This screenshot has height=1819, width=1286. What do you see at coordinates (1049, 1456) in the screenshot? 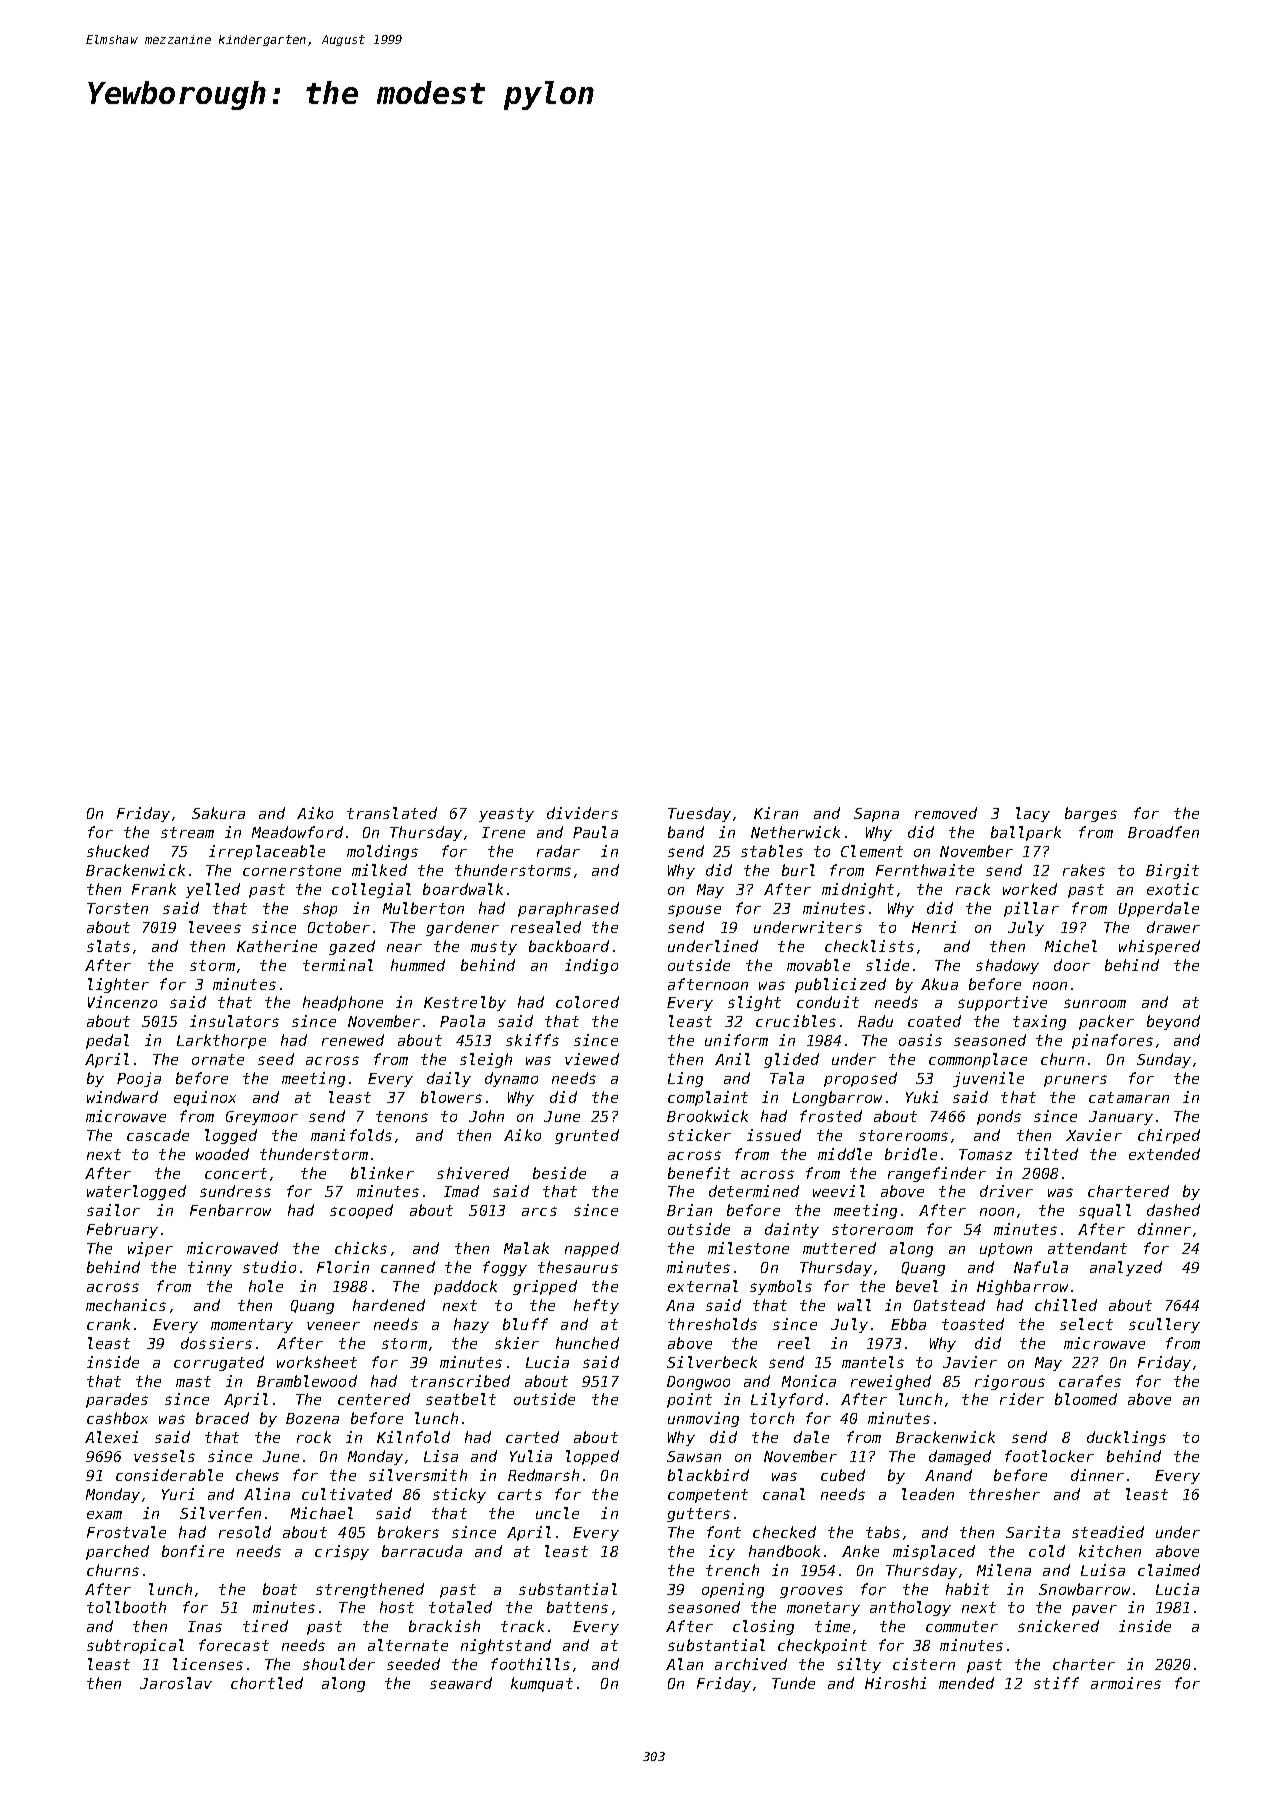
I see `footlocker` at bounding box center [1049, 1456].
